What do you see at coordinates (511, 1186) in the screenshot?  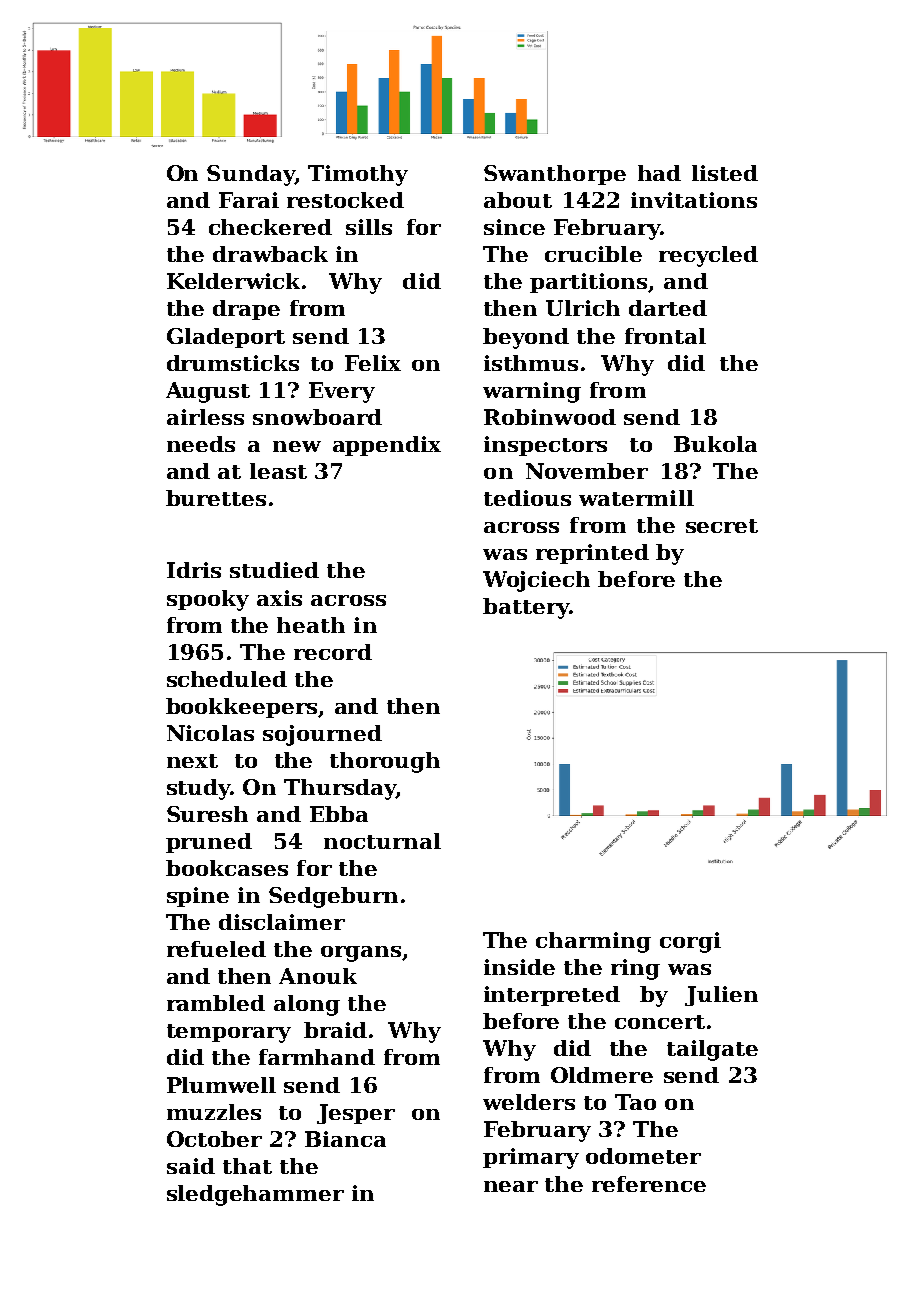 I see `near` at bounding box center [511, 1186].
